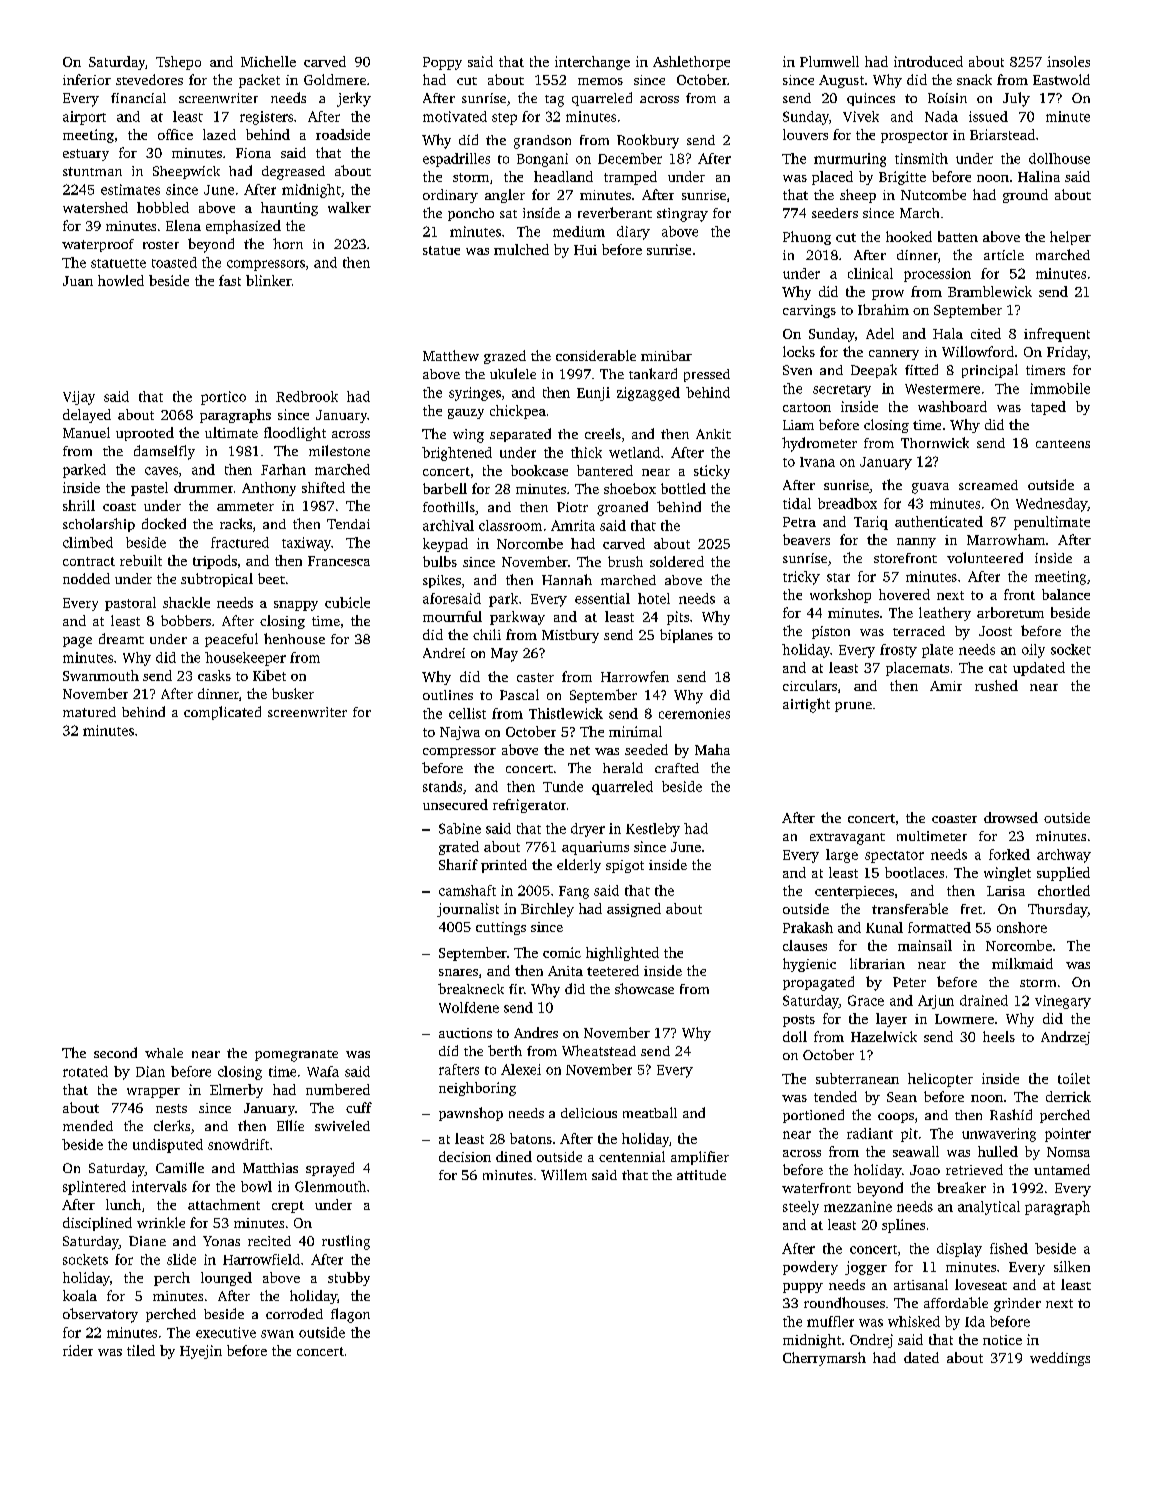 This page has height=1492, width=1153. I want to click on haunting, so click(289, 209).
